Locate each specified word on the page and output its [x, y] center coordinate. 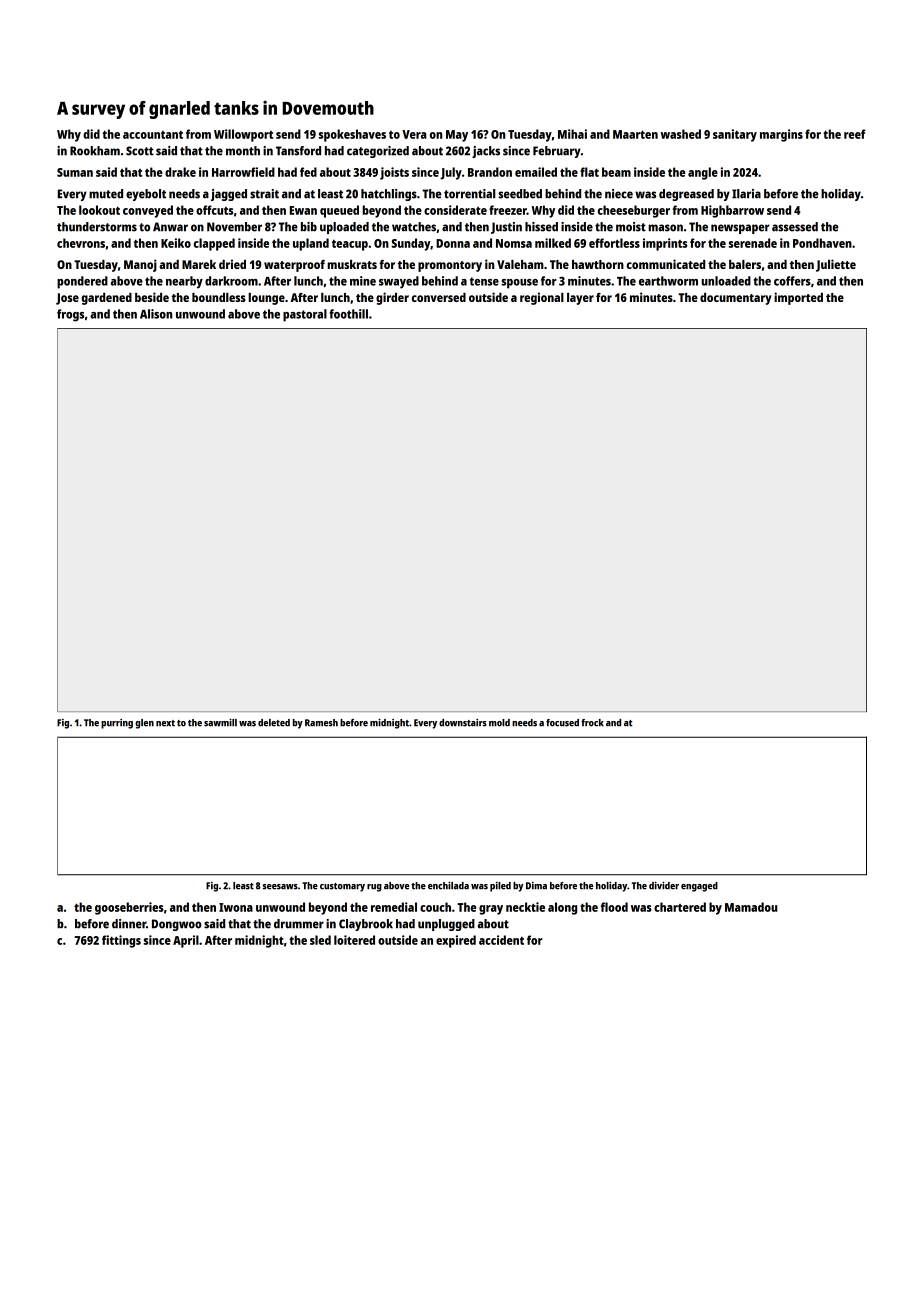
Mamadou [751, 907]
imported [798, 298]
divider [664, 886]
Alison [156, 314]
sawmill [220, 723]
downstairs [463, 723]
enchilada [448, 886]
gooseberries [129, 908]
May [457, 136]
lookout [99, 210]
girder [392, 298]
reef [854, 134]
